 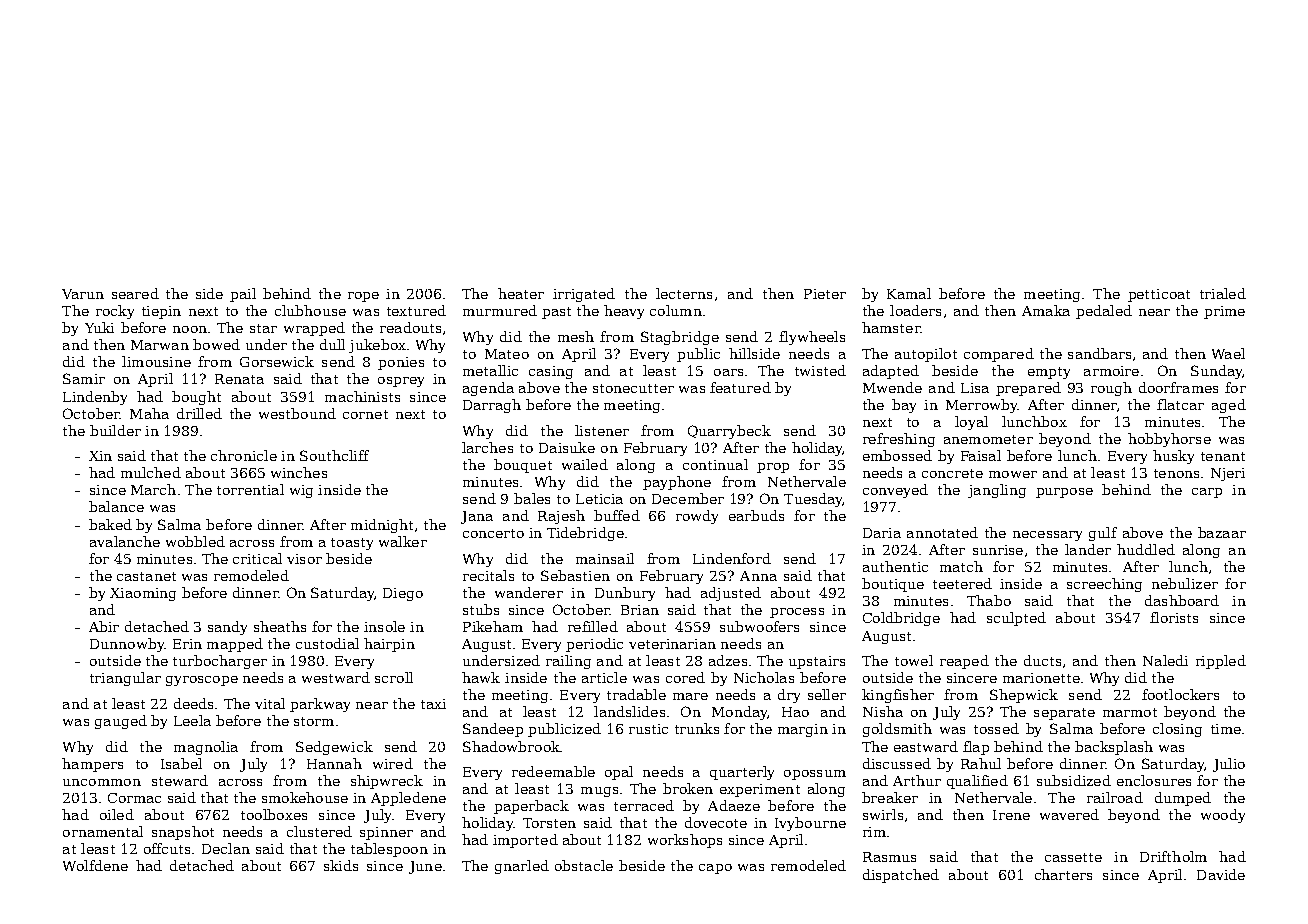 What do you see at coordinates (1099, 353) in the screenshot?
I see `sandbars` at bounding box center [1099, 353].
